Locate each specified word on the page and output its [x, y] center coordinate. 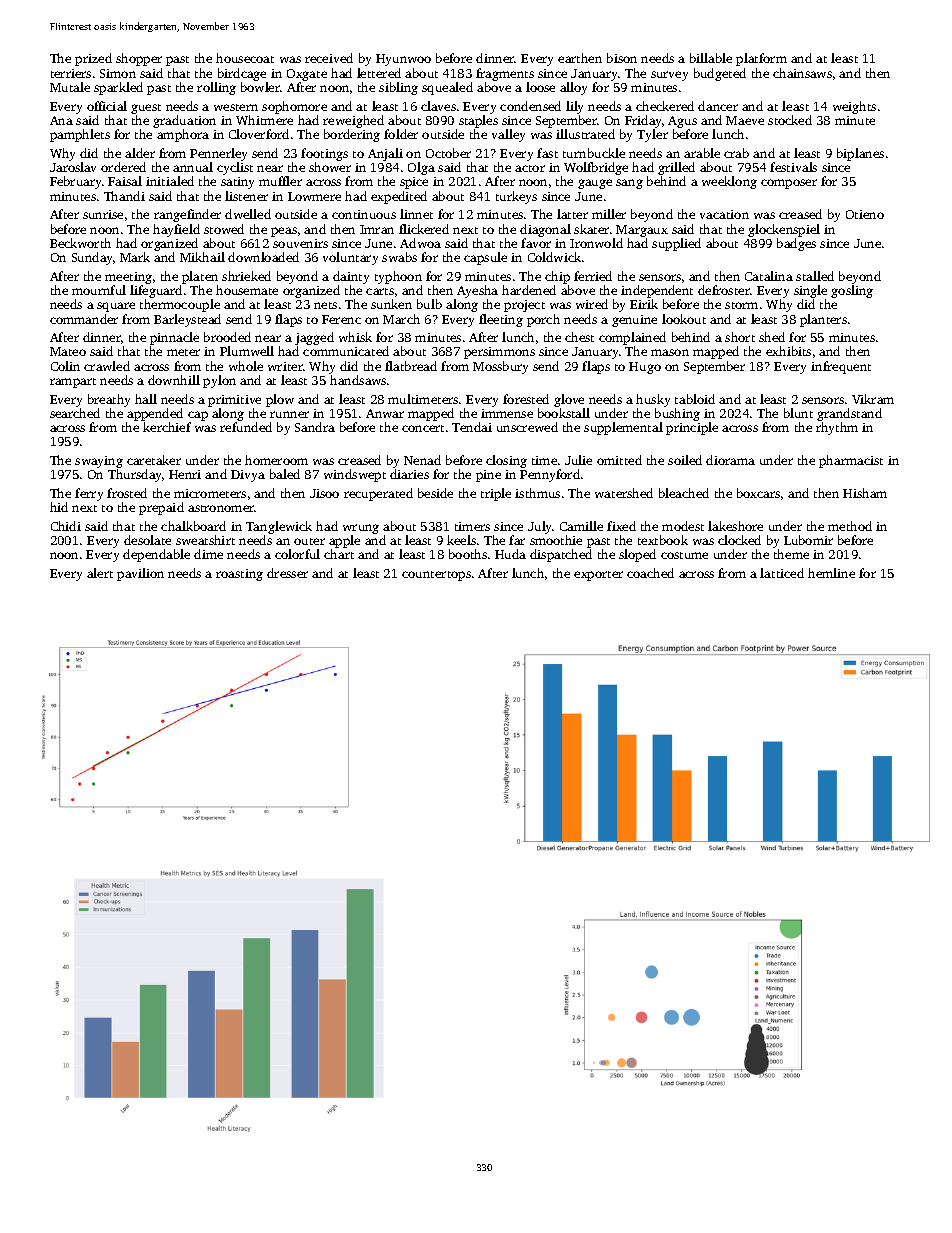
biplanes [860, 154]
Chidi [66, 526]
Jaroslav [73, 167]
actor [530, 168]
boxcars [758, 493]
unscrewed [527, 427]
